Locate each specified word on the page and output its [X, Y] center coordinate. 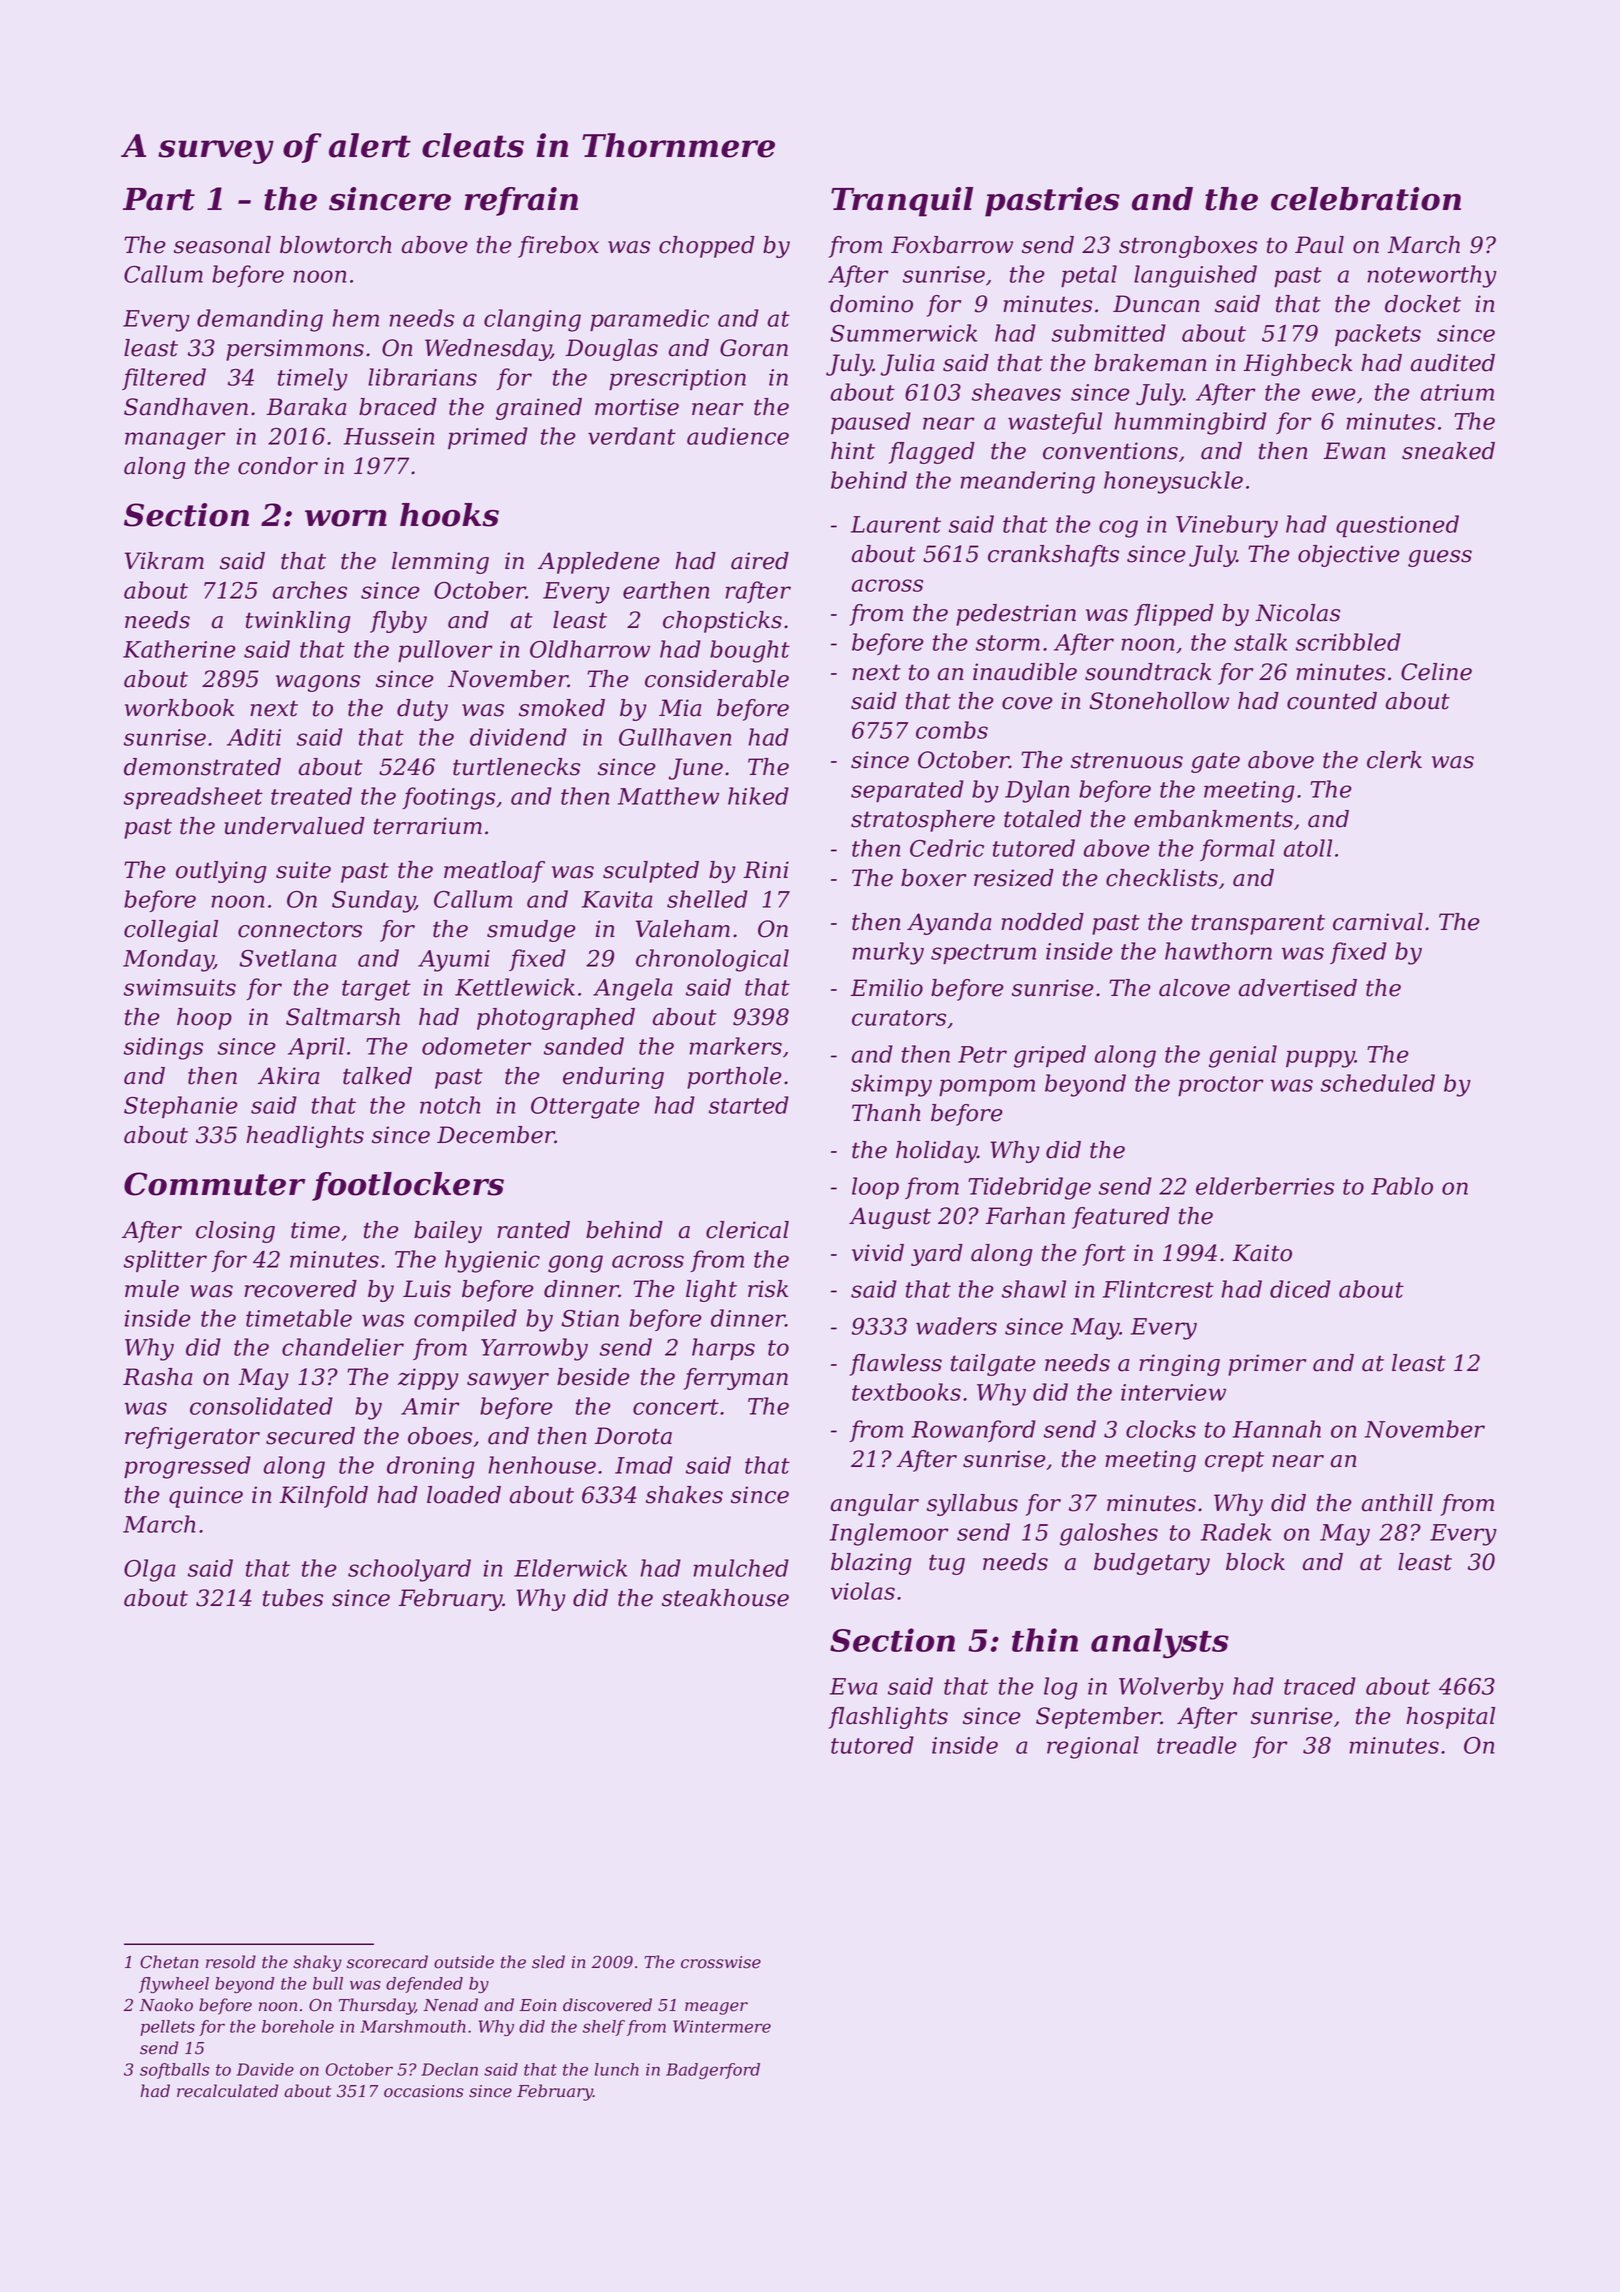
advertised [1298, 988]
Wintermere [722, 2026]
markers [735, 1046]
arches [309, 590]
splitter [165, 1261]
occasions [424, 2091]
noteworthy [1432, 276]
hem [355, 318]
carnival [1378, 922]
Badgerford [713, 2071]
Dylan [1037, 791]
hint [853, 451]
